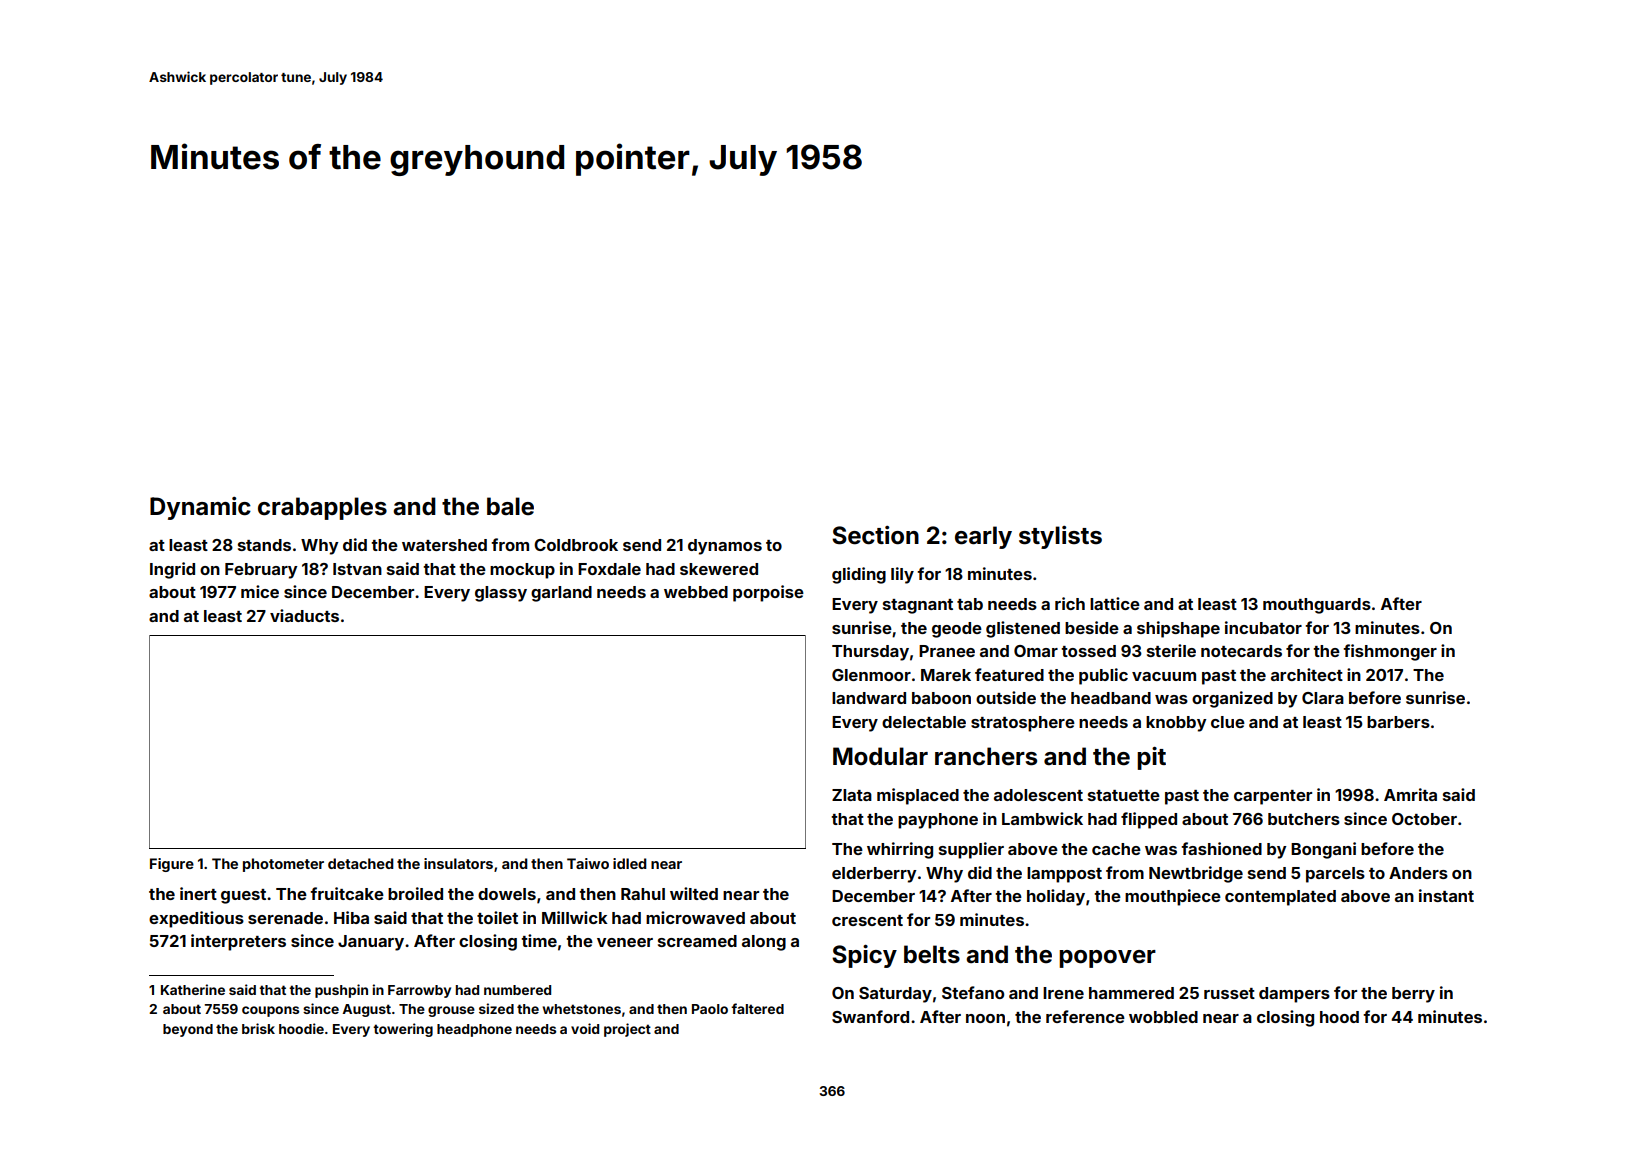 This screenshot has width=1638, height=1158. Describe the element at coordinates (764, 943) in the screenshot. I see `along` at that location.
